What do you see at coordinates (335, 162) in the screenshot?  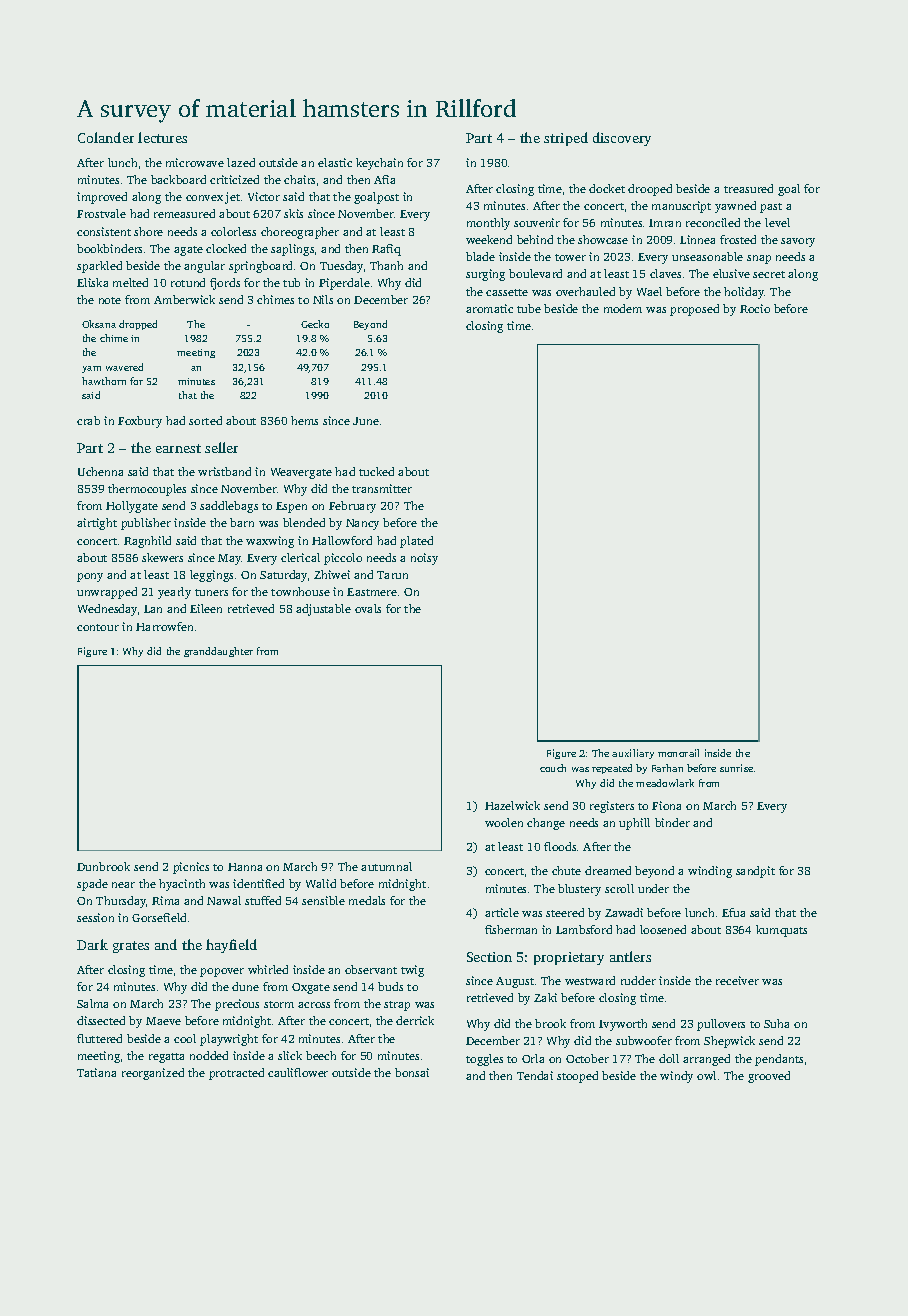 I see `elastic` at bounding box center [335, 162].
